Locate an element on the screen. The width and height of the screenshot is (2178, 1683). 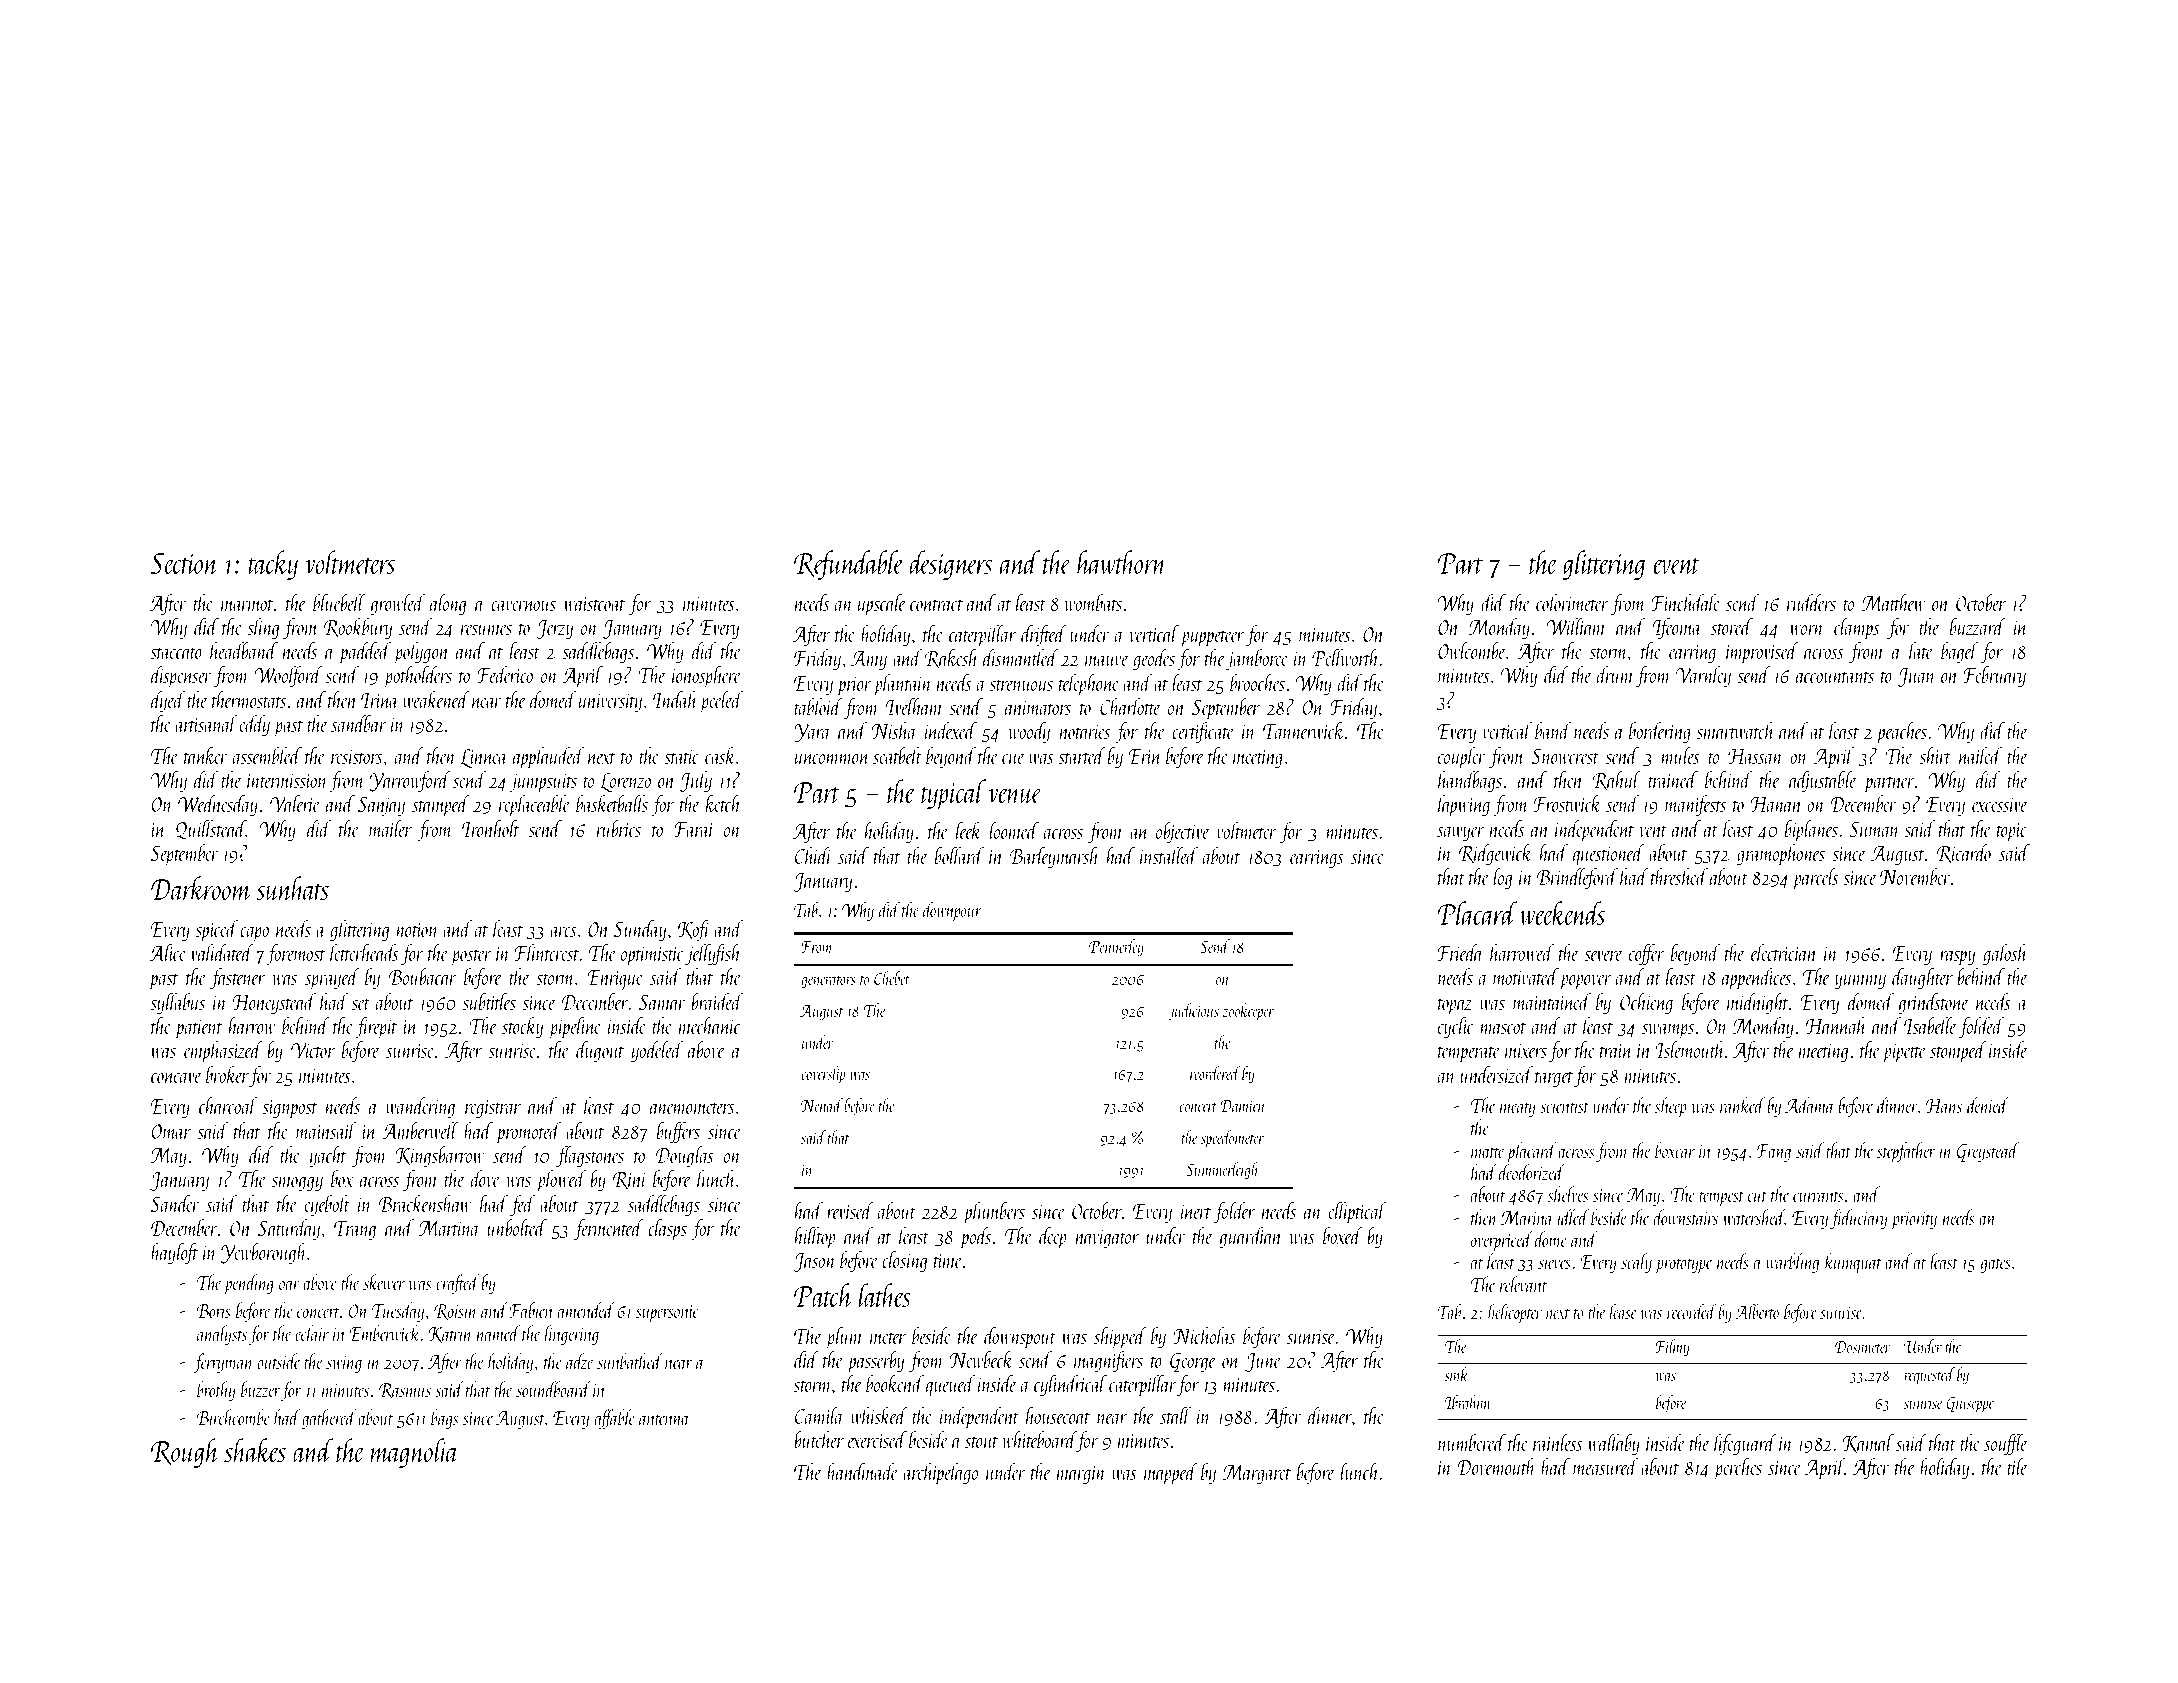
Islemouth is located at coordinates (1689, 1049).
